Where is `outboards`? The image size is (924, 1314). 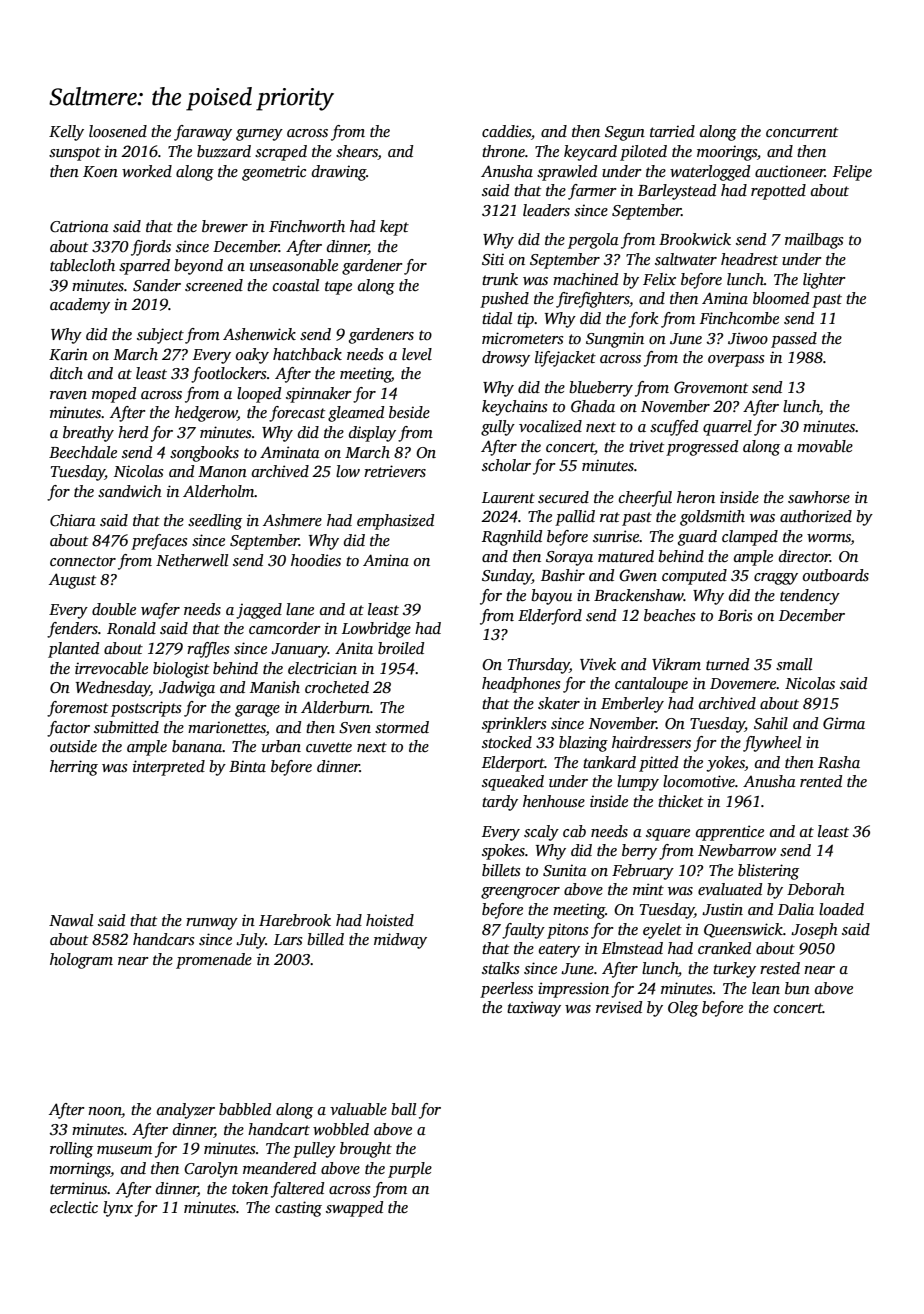 outboards is located at coordinates (836, 575).
